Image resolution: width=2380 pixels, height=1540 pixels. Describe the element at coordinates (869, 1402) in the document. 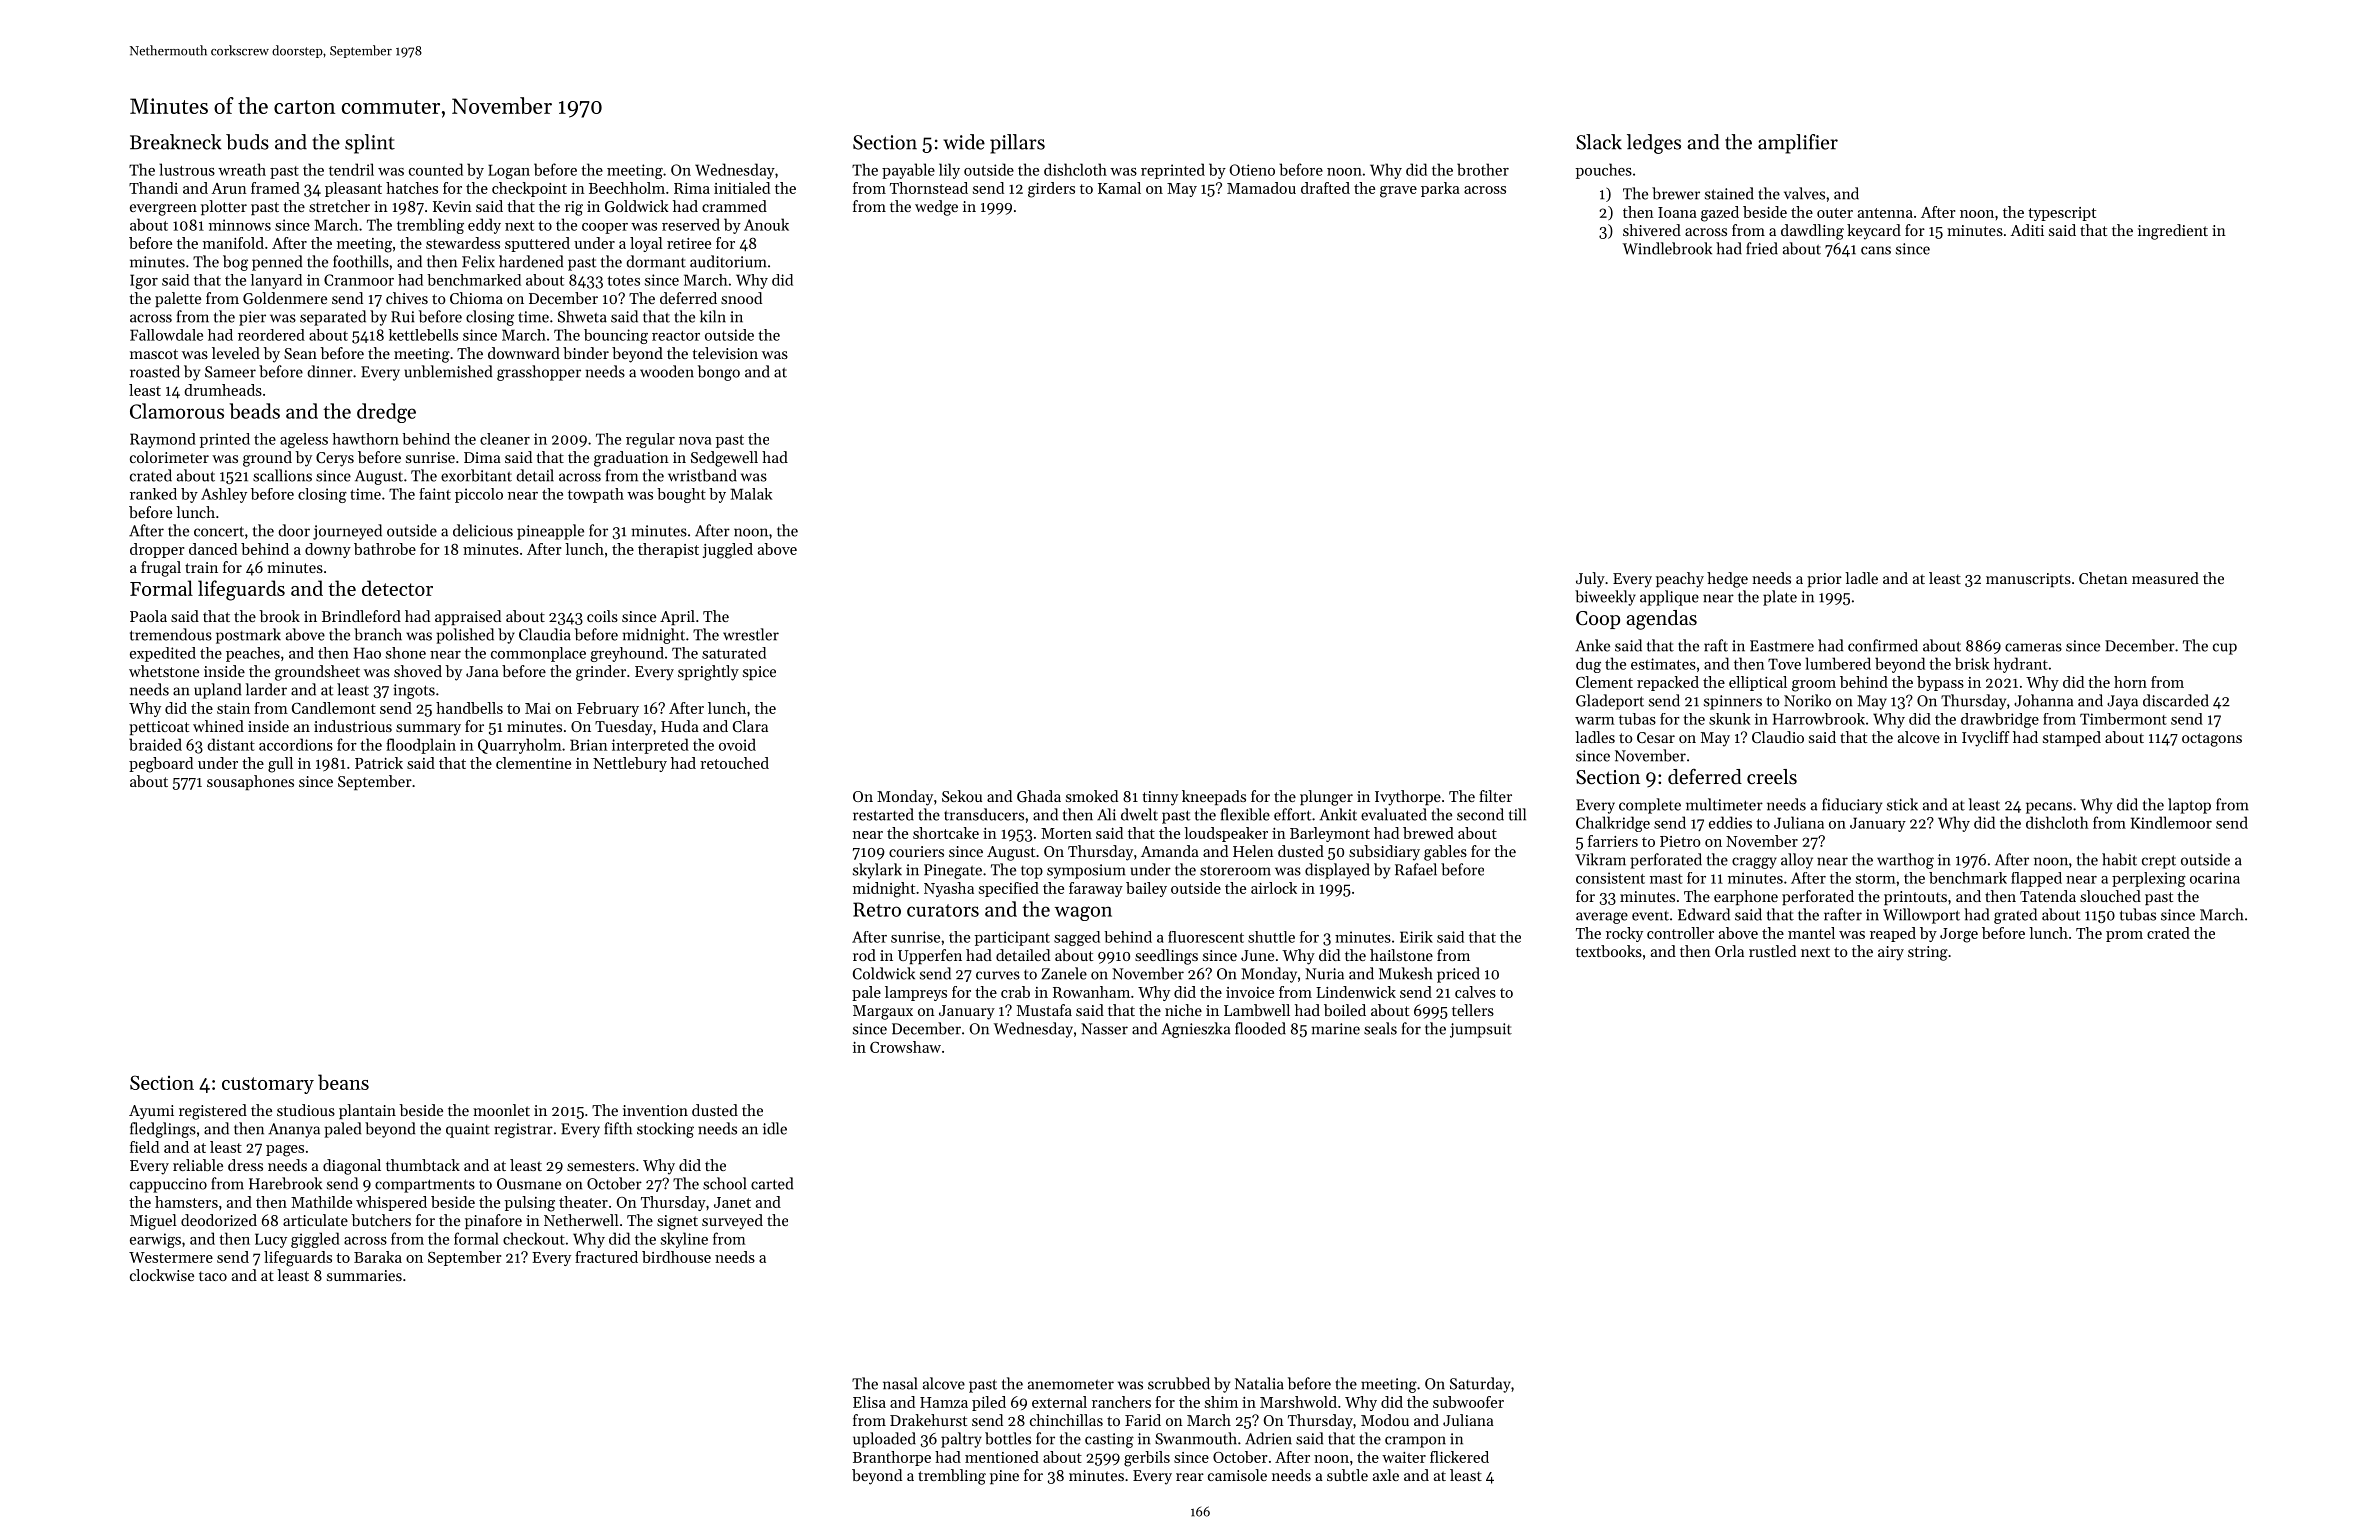

I see `Elisa` at that location.
